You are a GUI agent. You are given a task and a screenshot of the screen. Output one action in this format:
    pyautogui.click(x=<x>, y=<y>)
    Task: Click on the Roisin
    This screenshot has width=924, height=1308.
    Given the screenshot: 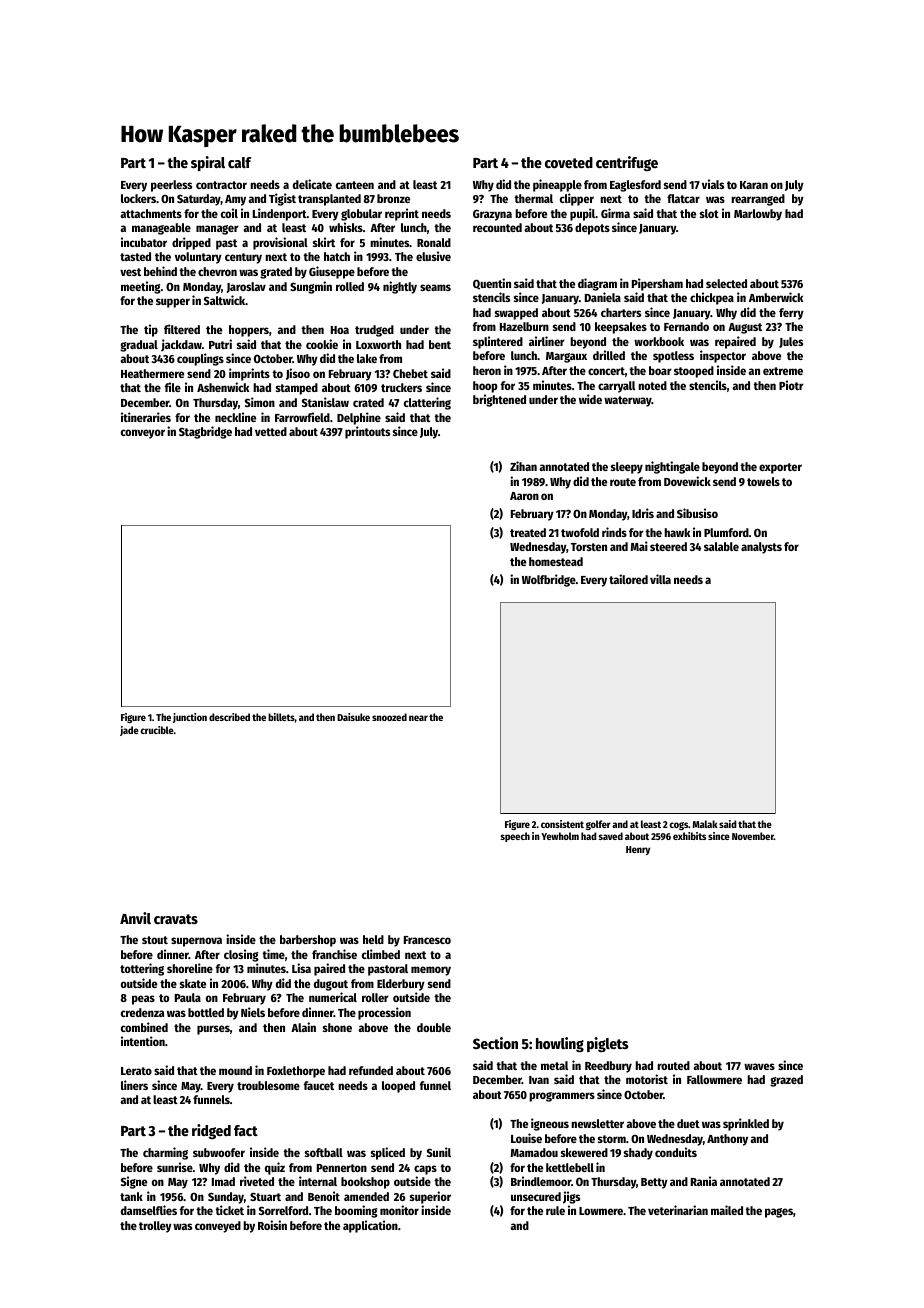 What is the action you would take?
    pyautogui.click(x=272, y=1225)
